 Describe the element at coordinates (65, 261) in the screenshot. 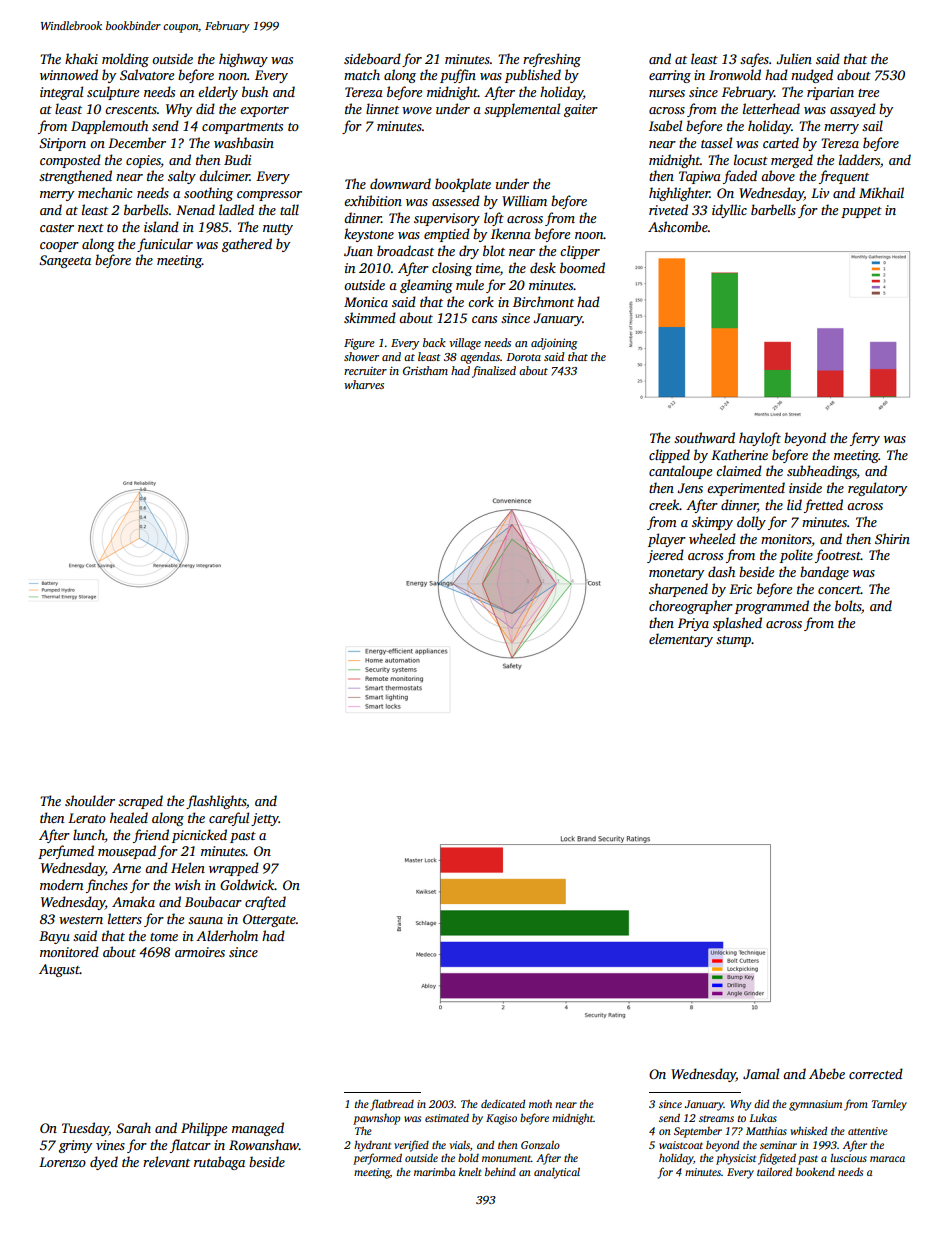

I see `Sangeeta` at that location.
